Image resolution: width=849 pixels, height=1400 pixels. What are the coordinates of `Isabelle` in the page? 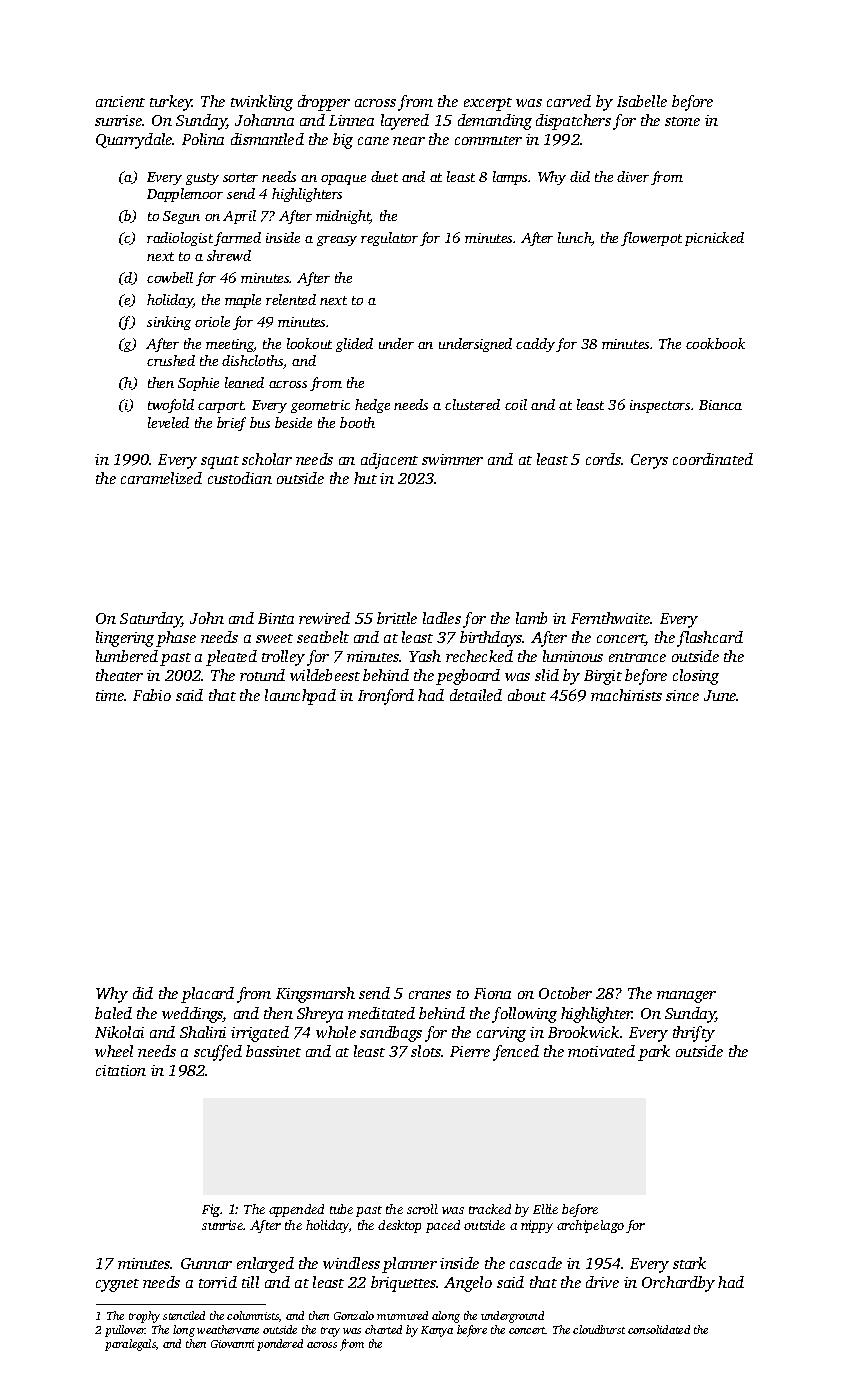 It's located at (642, 101).
